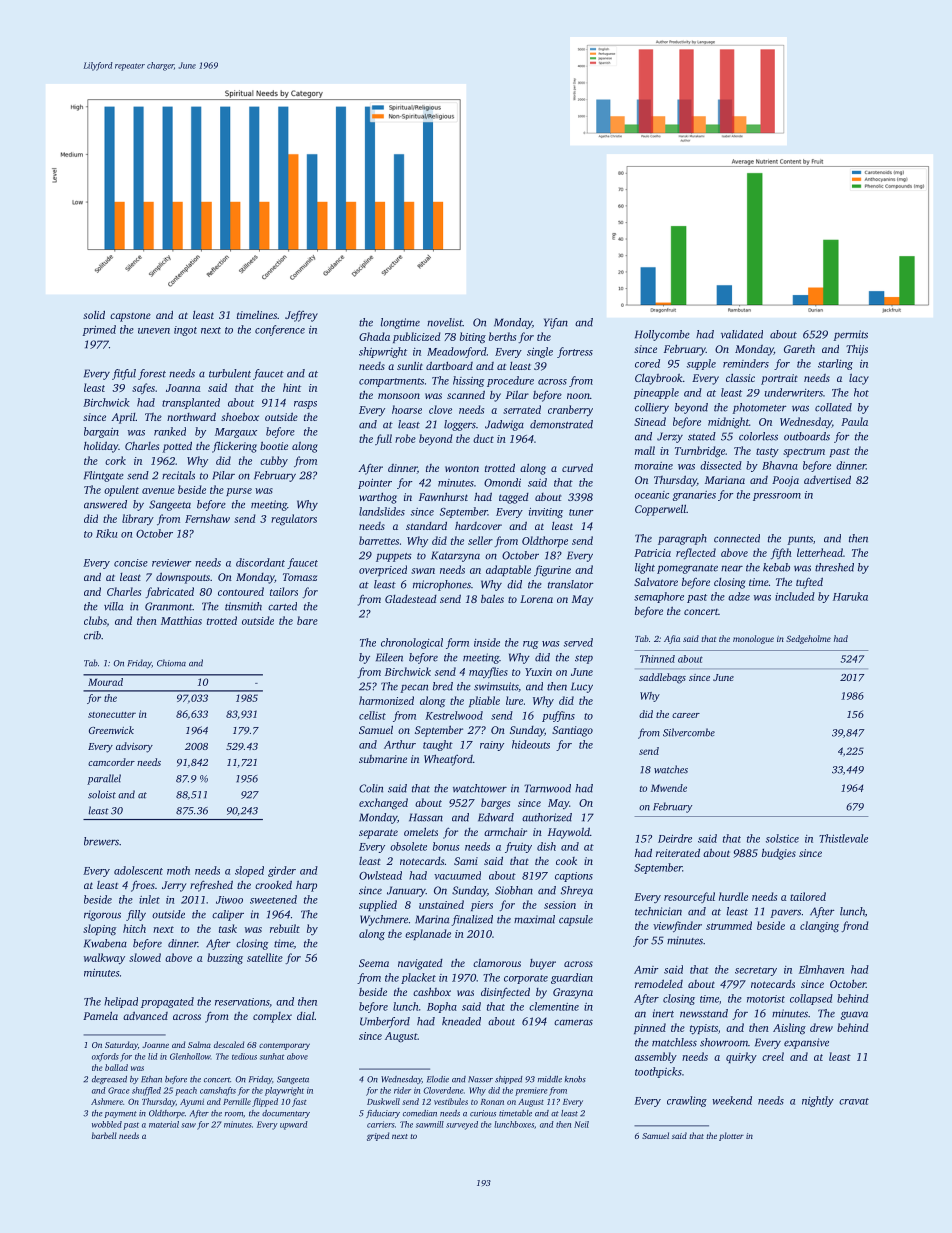 Image resolution: width=952 pixels, height=1233 pixels. I want to click on Silvercombe, so click(689, 732).
